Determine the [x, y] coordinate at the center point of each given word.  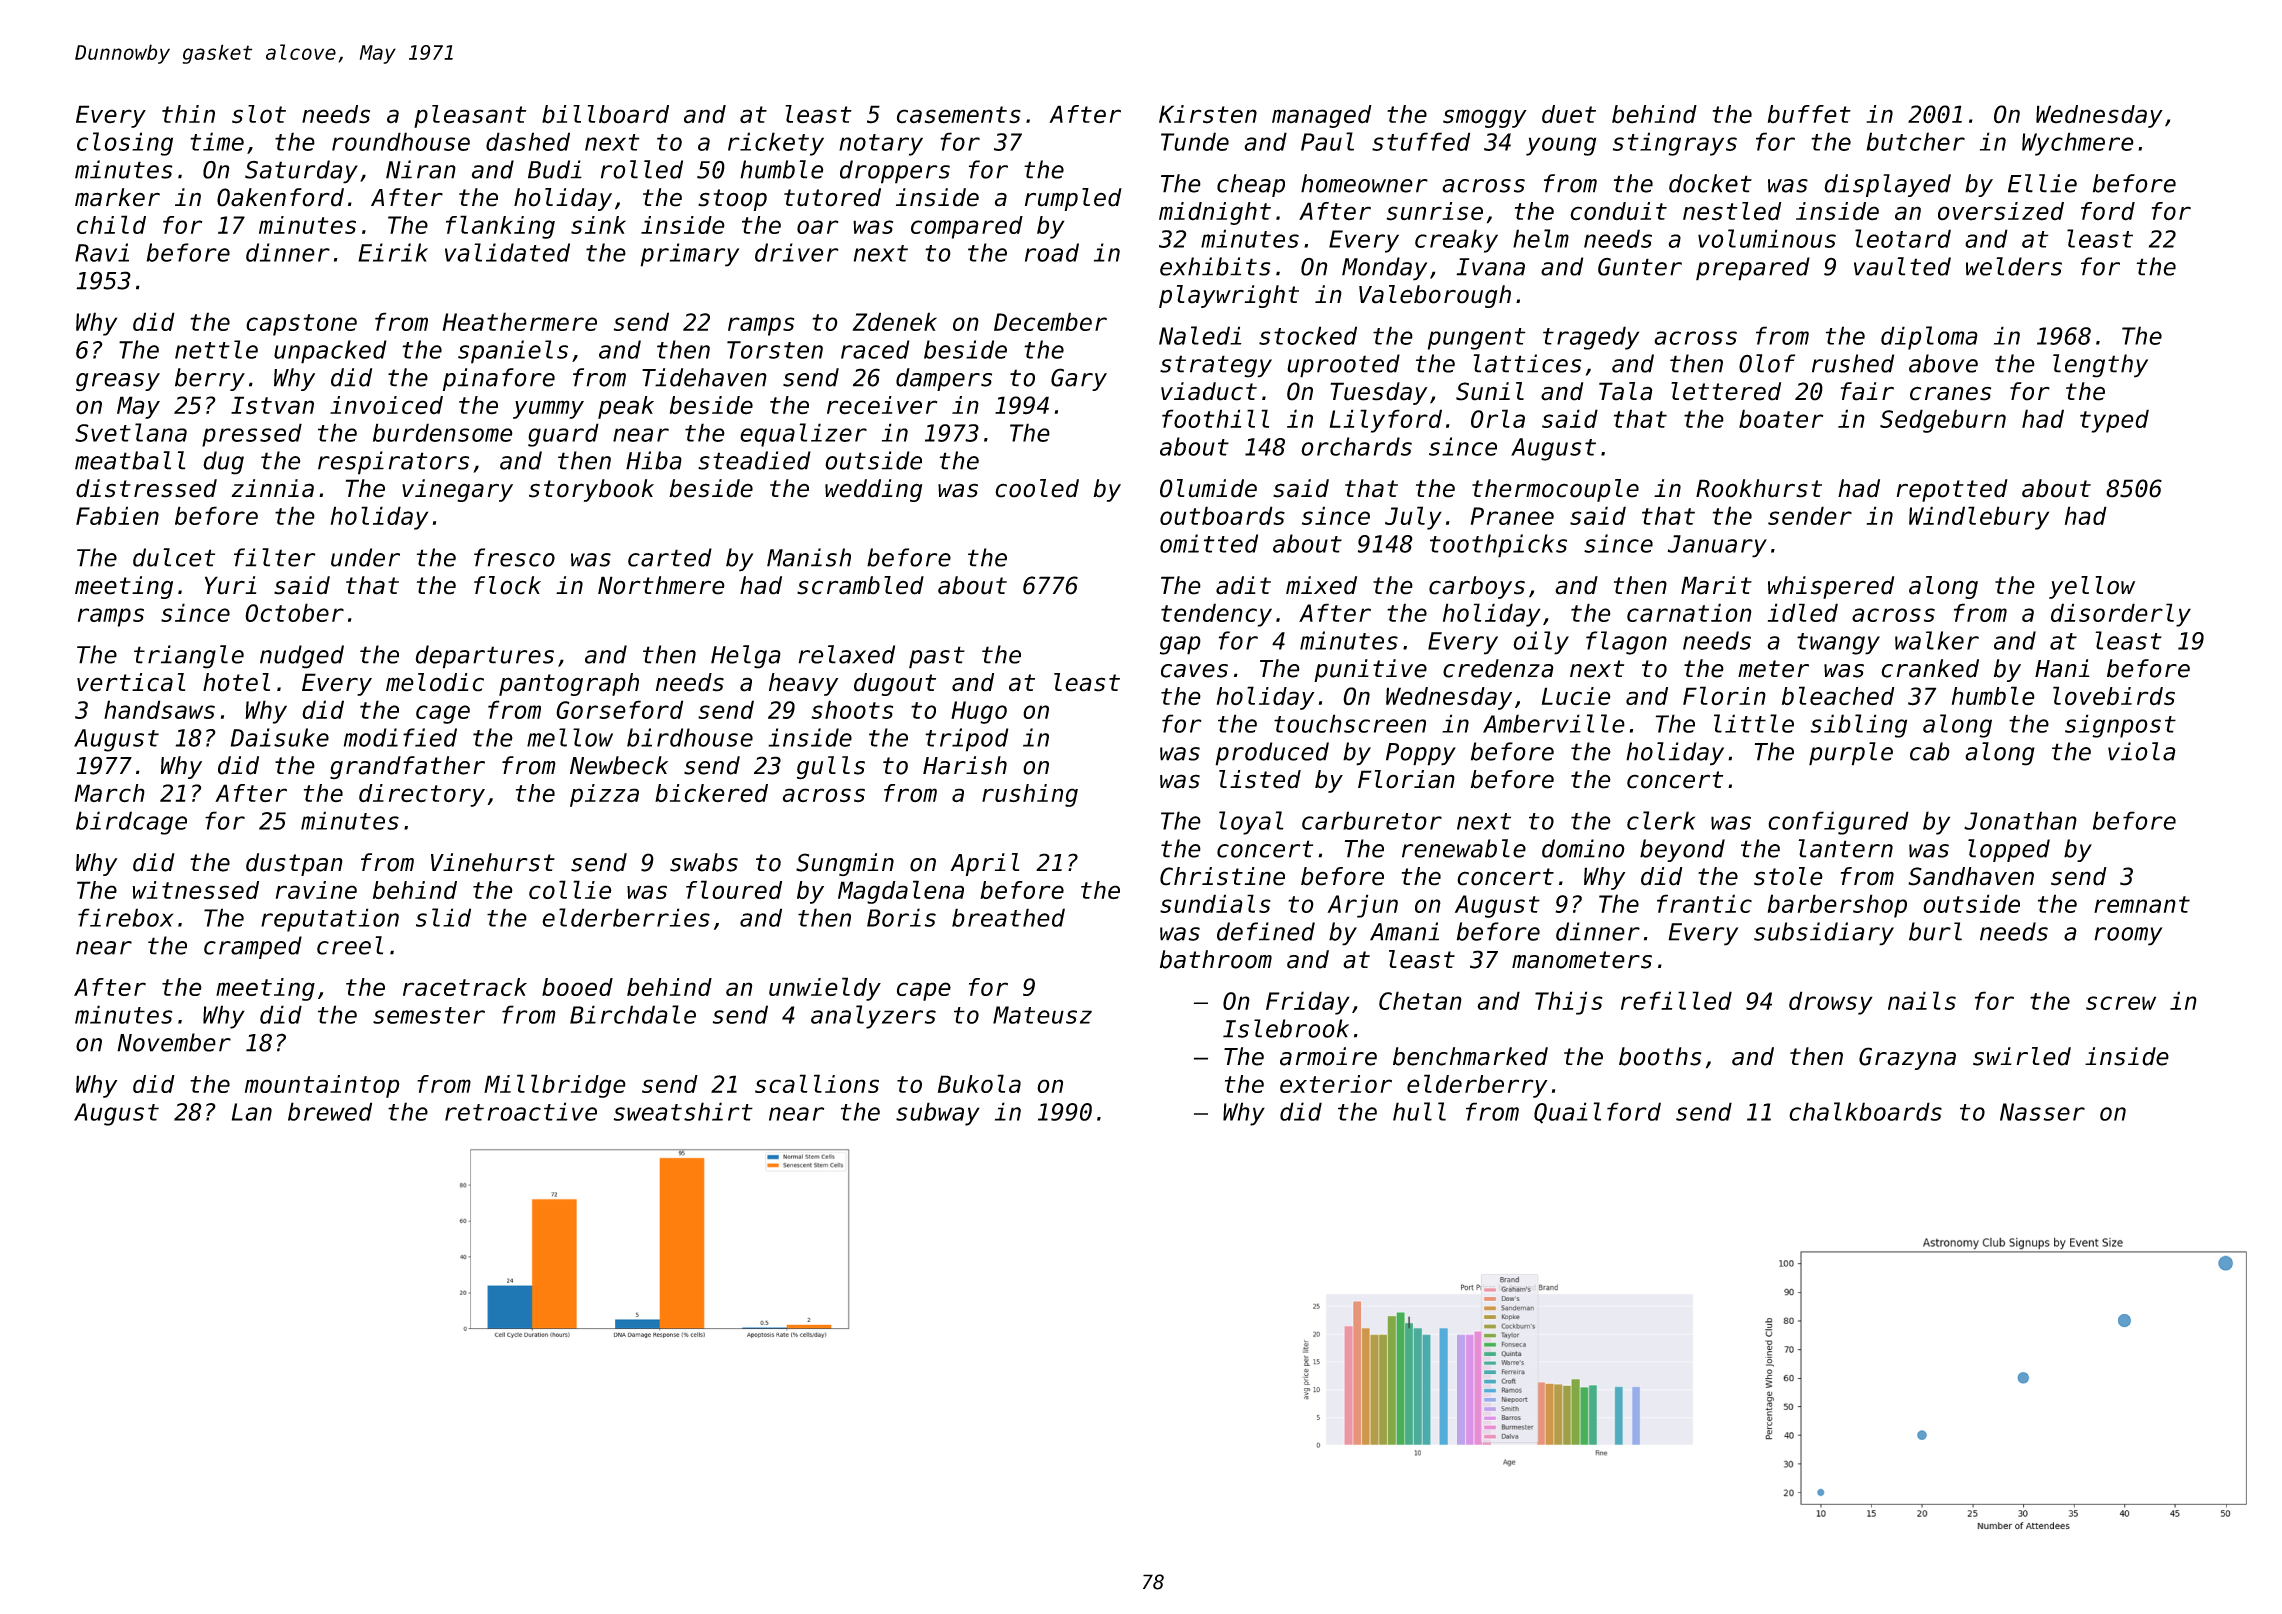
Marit [1716, 585]
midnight [1215, 213]
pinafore [499, 379]
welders [2014, 266]
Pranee [1512, 516]
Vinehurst [493, 862]
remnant [2142, 904]
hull [1419, 1111]
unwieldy [825, 989]
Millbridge [555, 1086]
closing [125, 144]
